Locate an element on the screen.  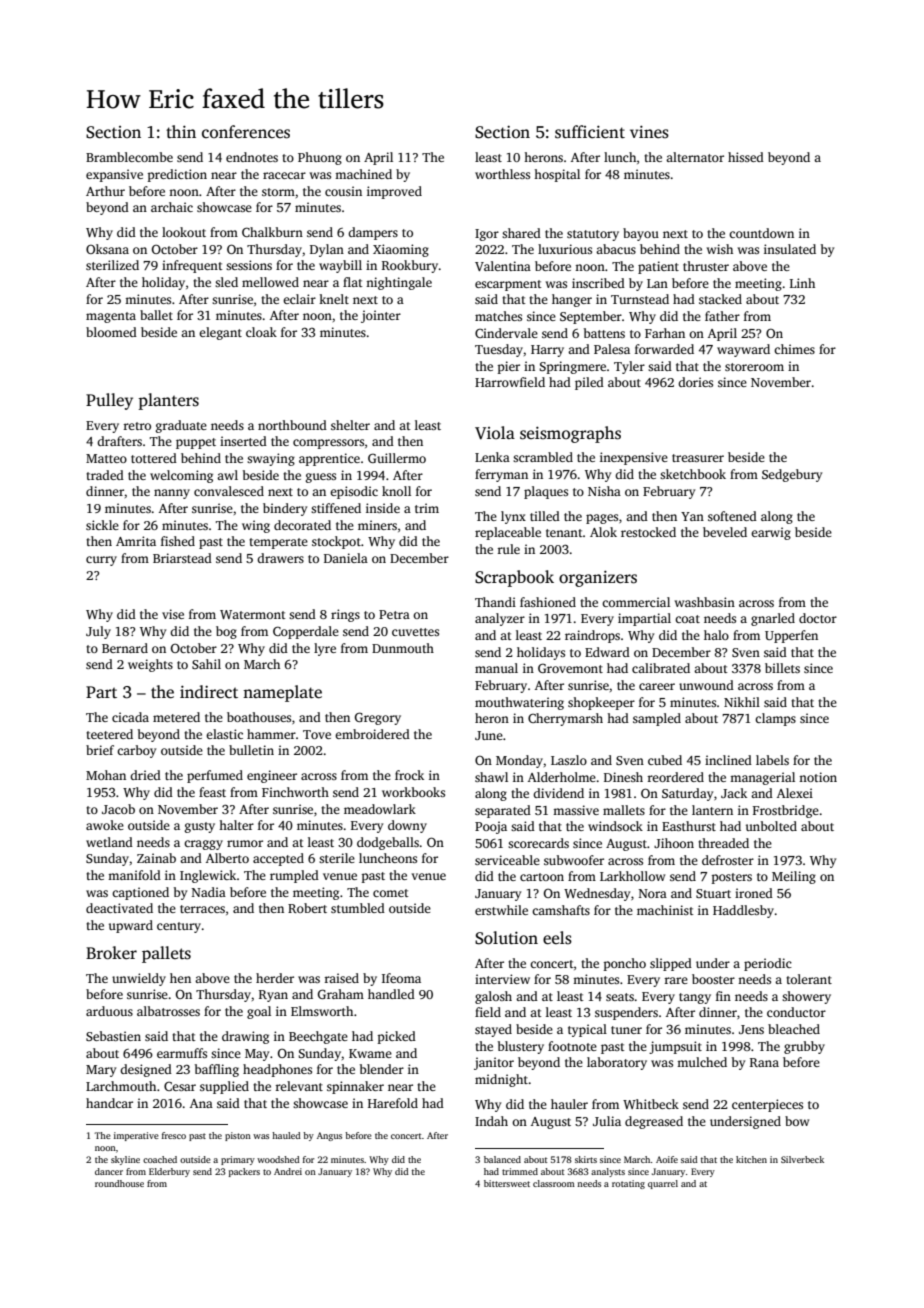
hospital is located at coordinates (557, 175).
